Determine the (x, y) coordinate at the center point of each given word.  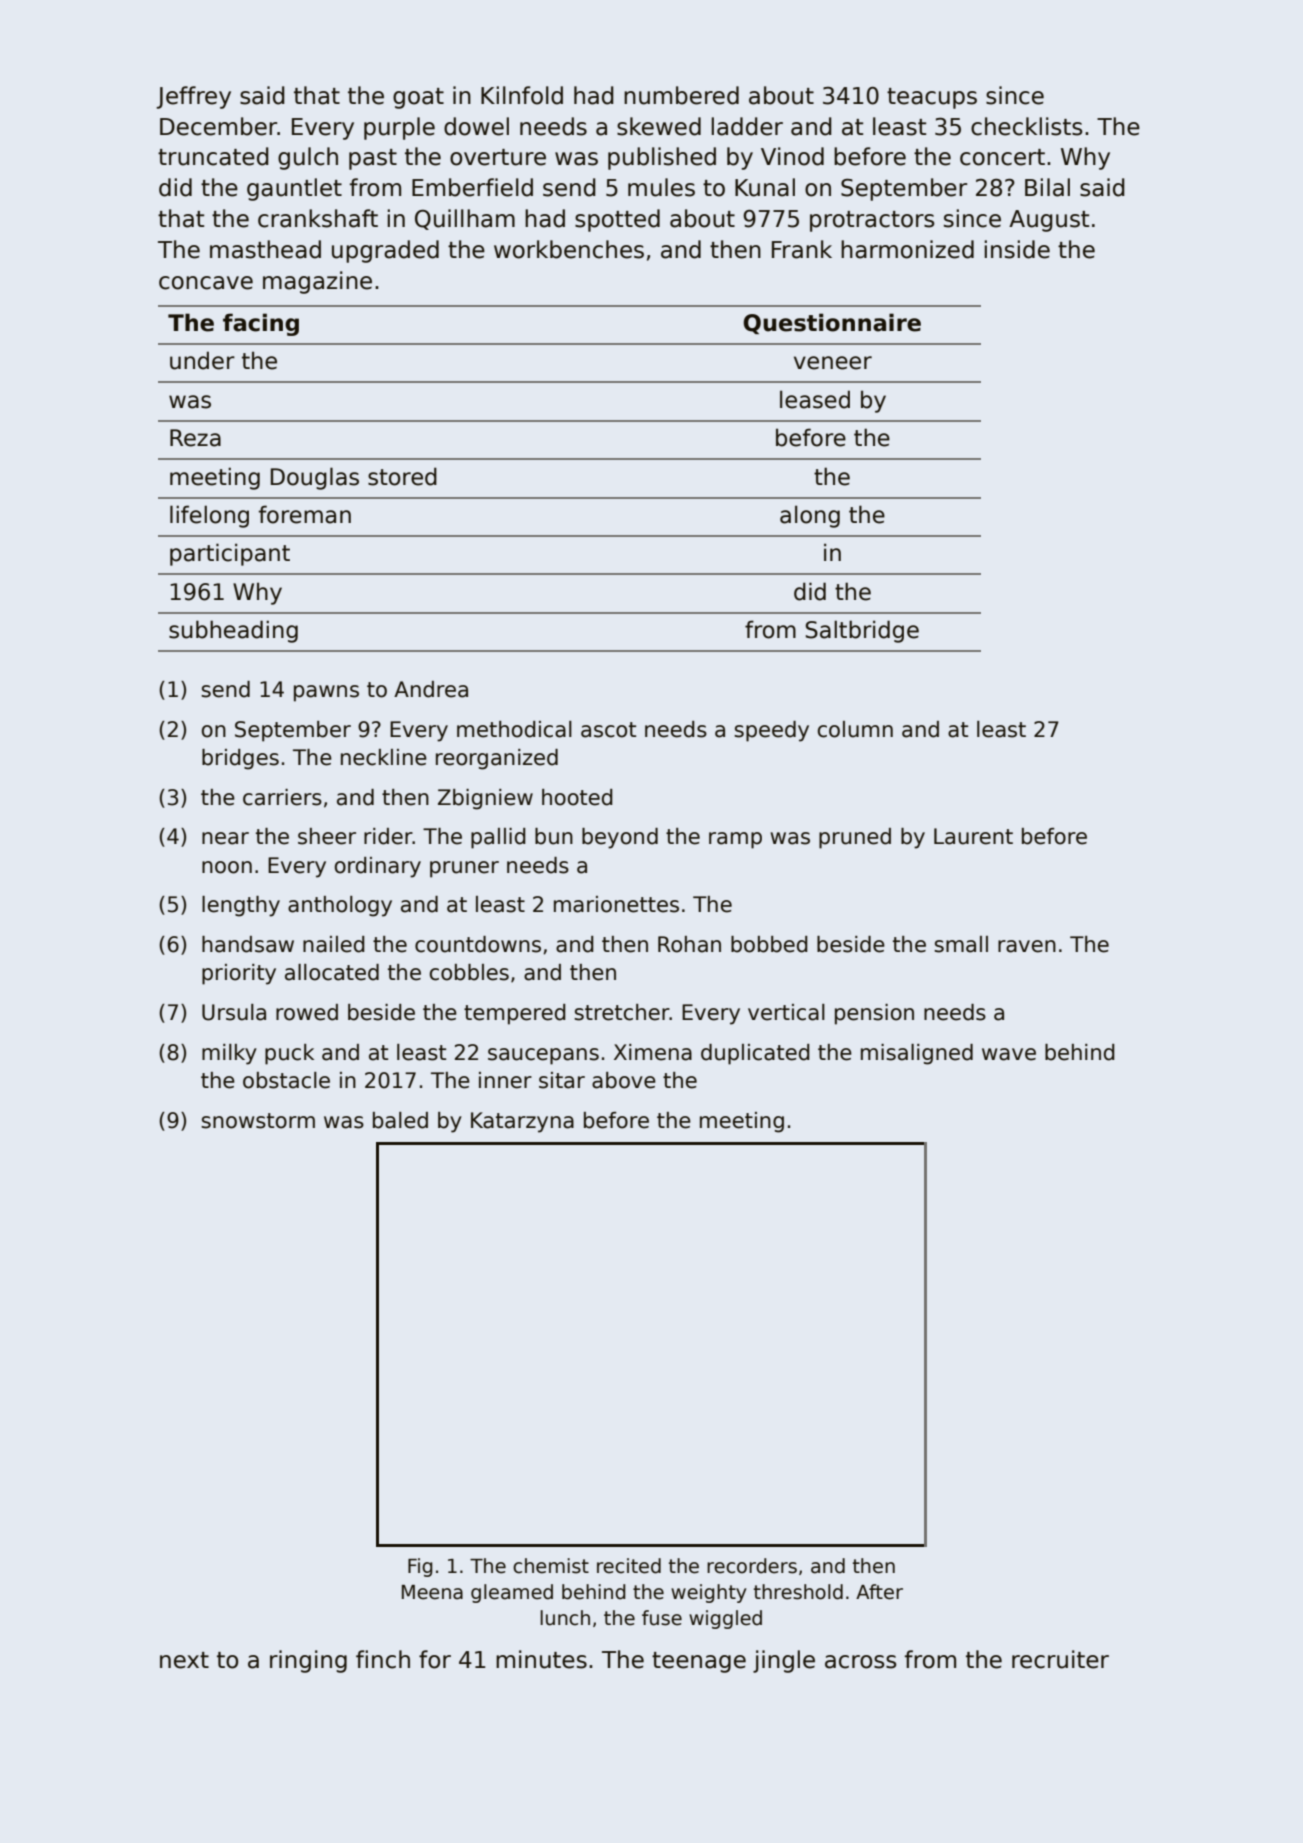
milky (229, 1054)
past (373, 159)
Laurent (973, 836)
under (202, 360)
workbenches (569, 249)
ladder (747, 126)
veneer (833, 363)
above (624, 1080)
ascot (608, 730)
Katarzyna (522, 1122)
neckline (384, 757)
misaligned (917, 1054)
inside (1017, 249)
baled (400, 1120)
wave (1009, 1054)
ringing (308, 1661)
